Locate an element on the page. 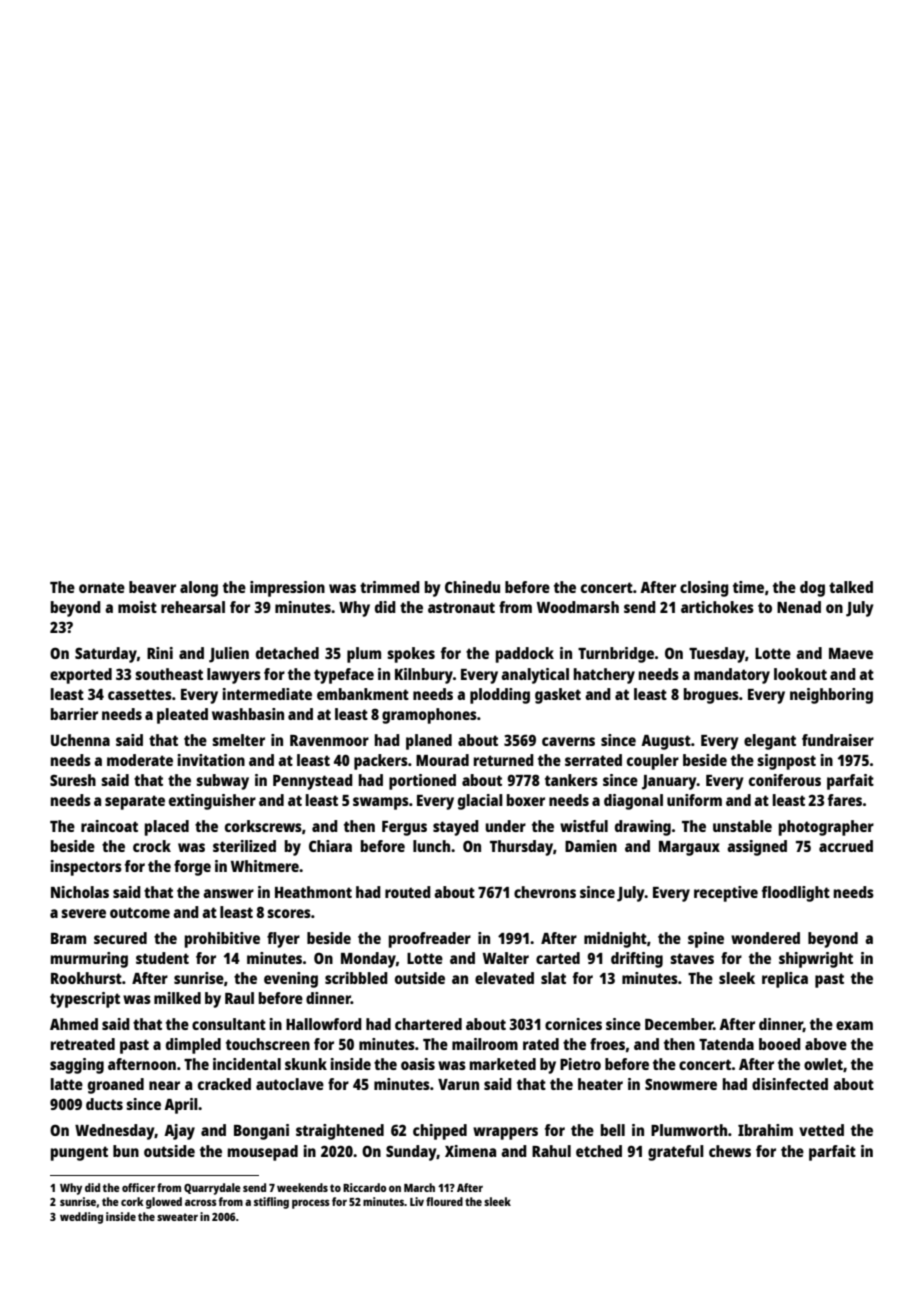  floodlight is located at coordinates (796, 894).
